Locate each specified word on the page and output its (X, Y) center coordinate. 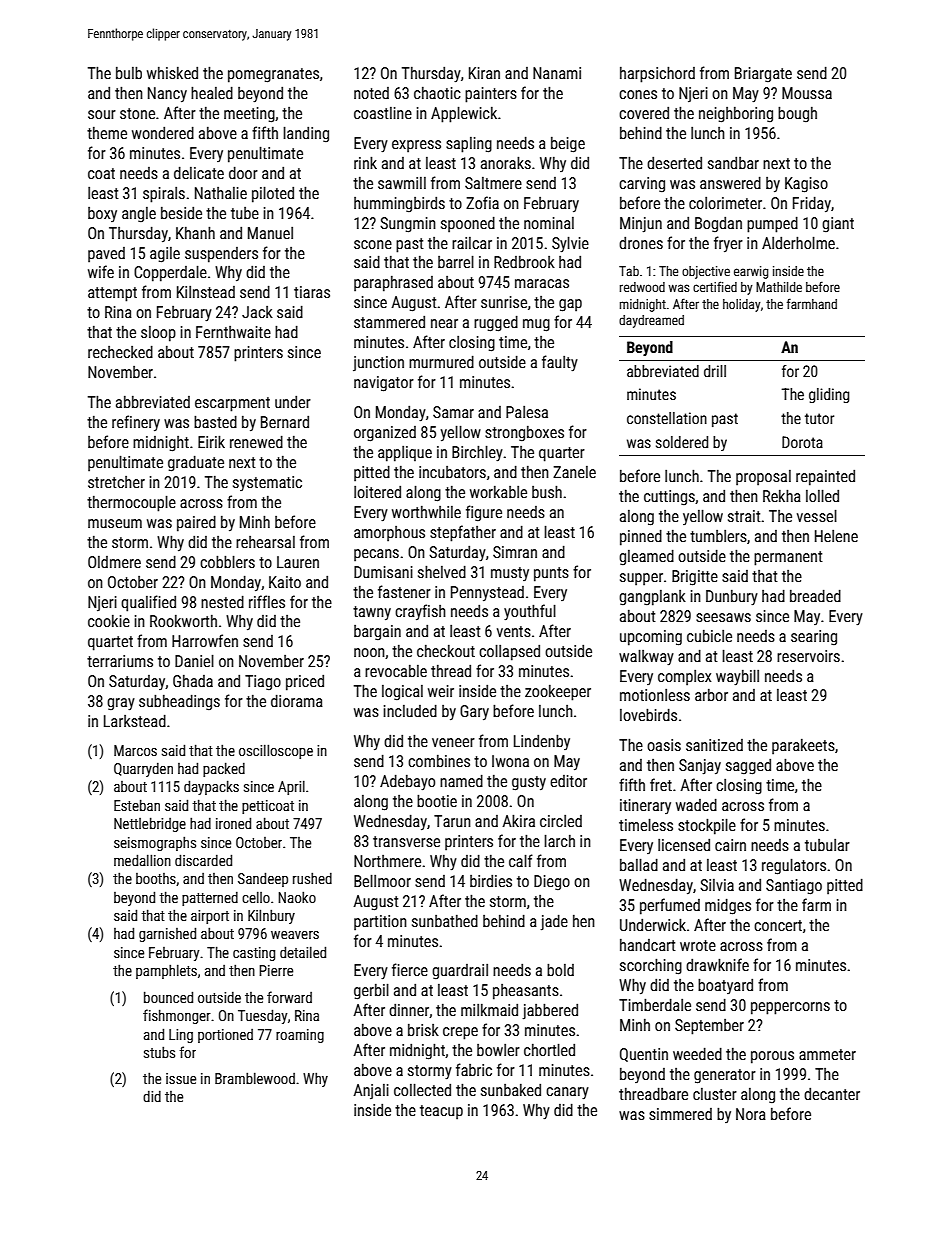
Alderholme (798, 242)
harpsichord (657, 74)
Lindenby (542, 742)
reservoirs (808, 656)
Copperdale (170, 273)
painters (491, 95)
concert (778, 925)
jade (554, 922)
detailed (303, 952)
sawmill (402, 183)
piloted (273, 194)
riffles (267, 601)
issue (181, 1078)
